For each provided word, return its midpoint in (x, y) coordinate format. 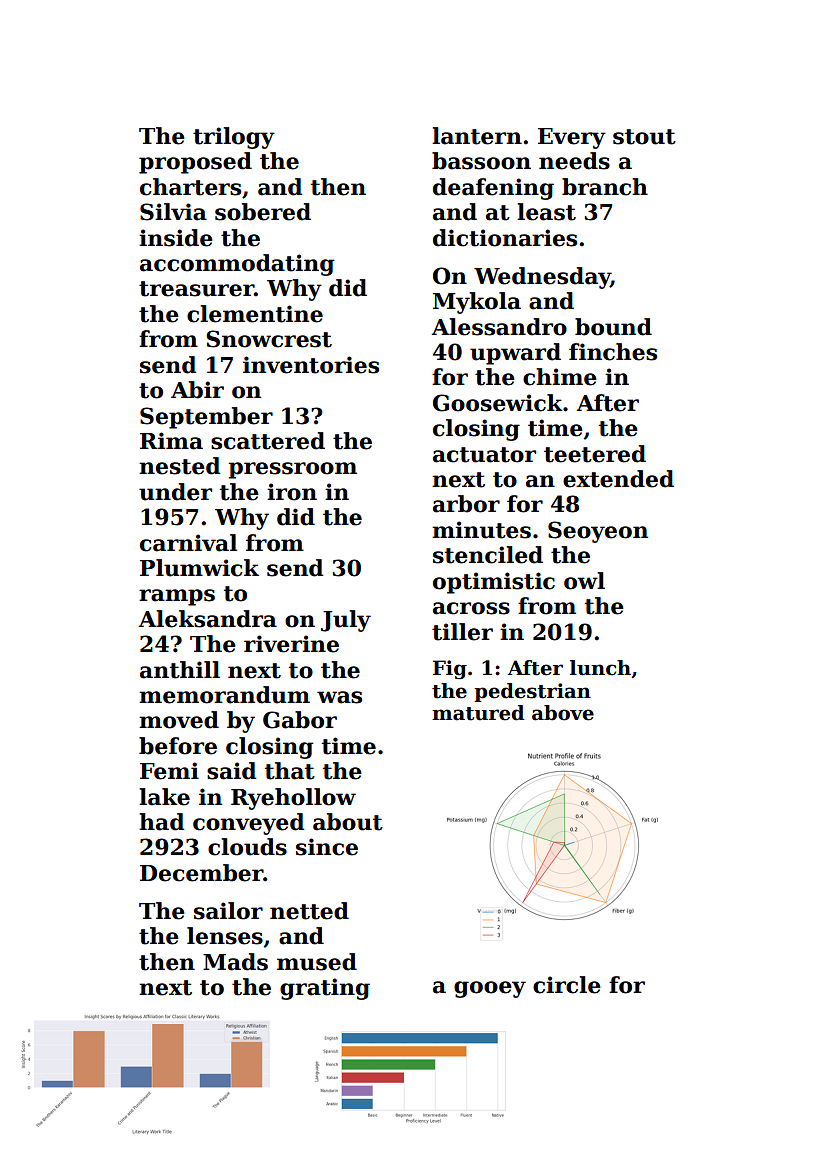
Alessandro (499, 327)
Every (572, 138)
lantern (477, 136)
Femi (169, 771)
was (339, 697)
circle (567, 985)
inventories (311, 365)
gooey (490, 989)
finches (613, 352)
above (563, 713)
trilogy (234, 138)
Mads (235, 962)
